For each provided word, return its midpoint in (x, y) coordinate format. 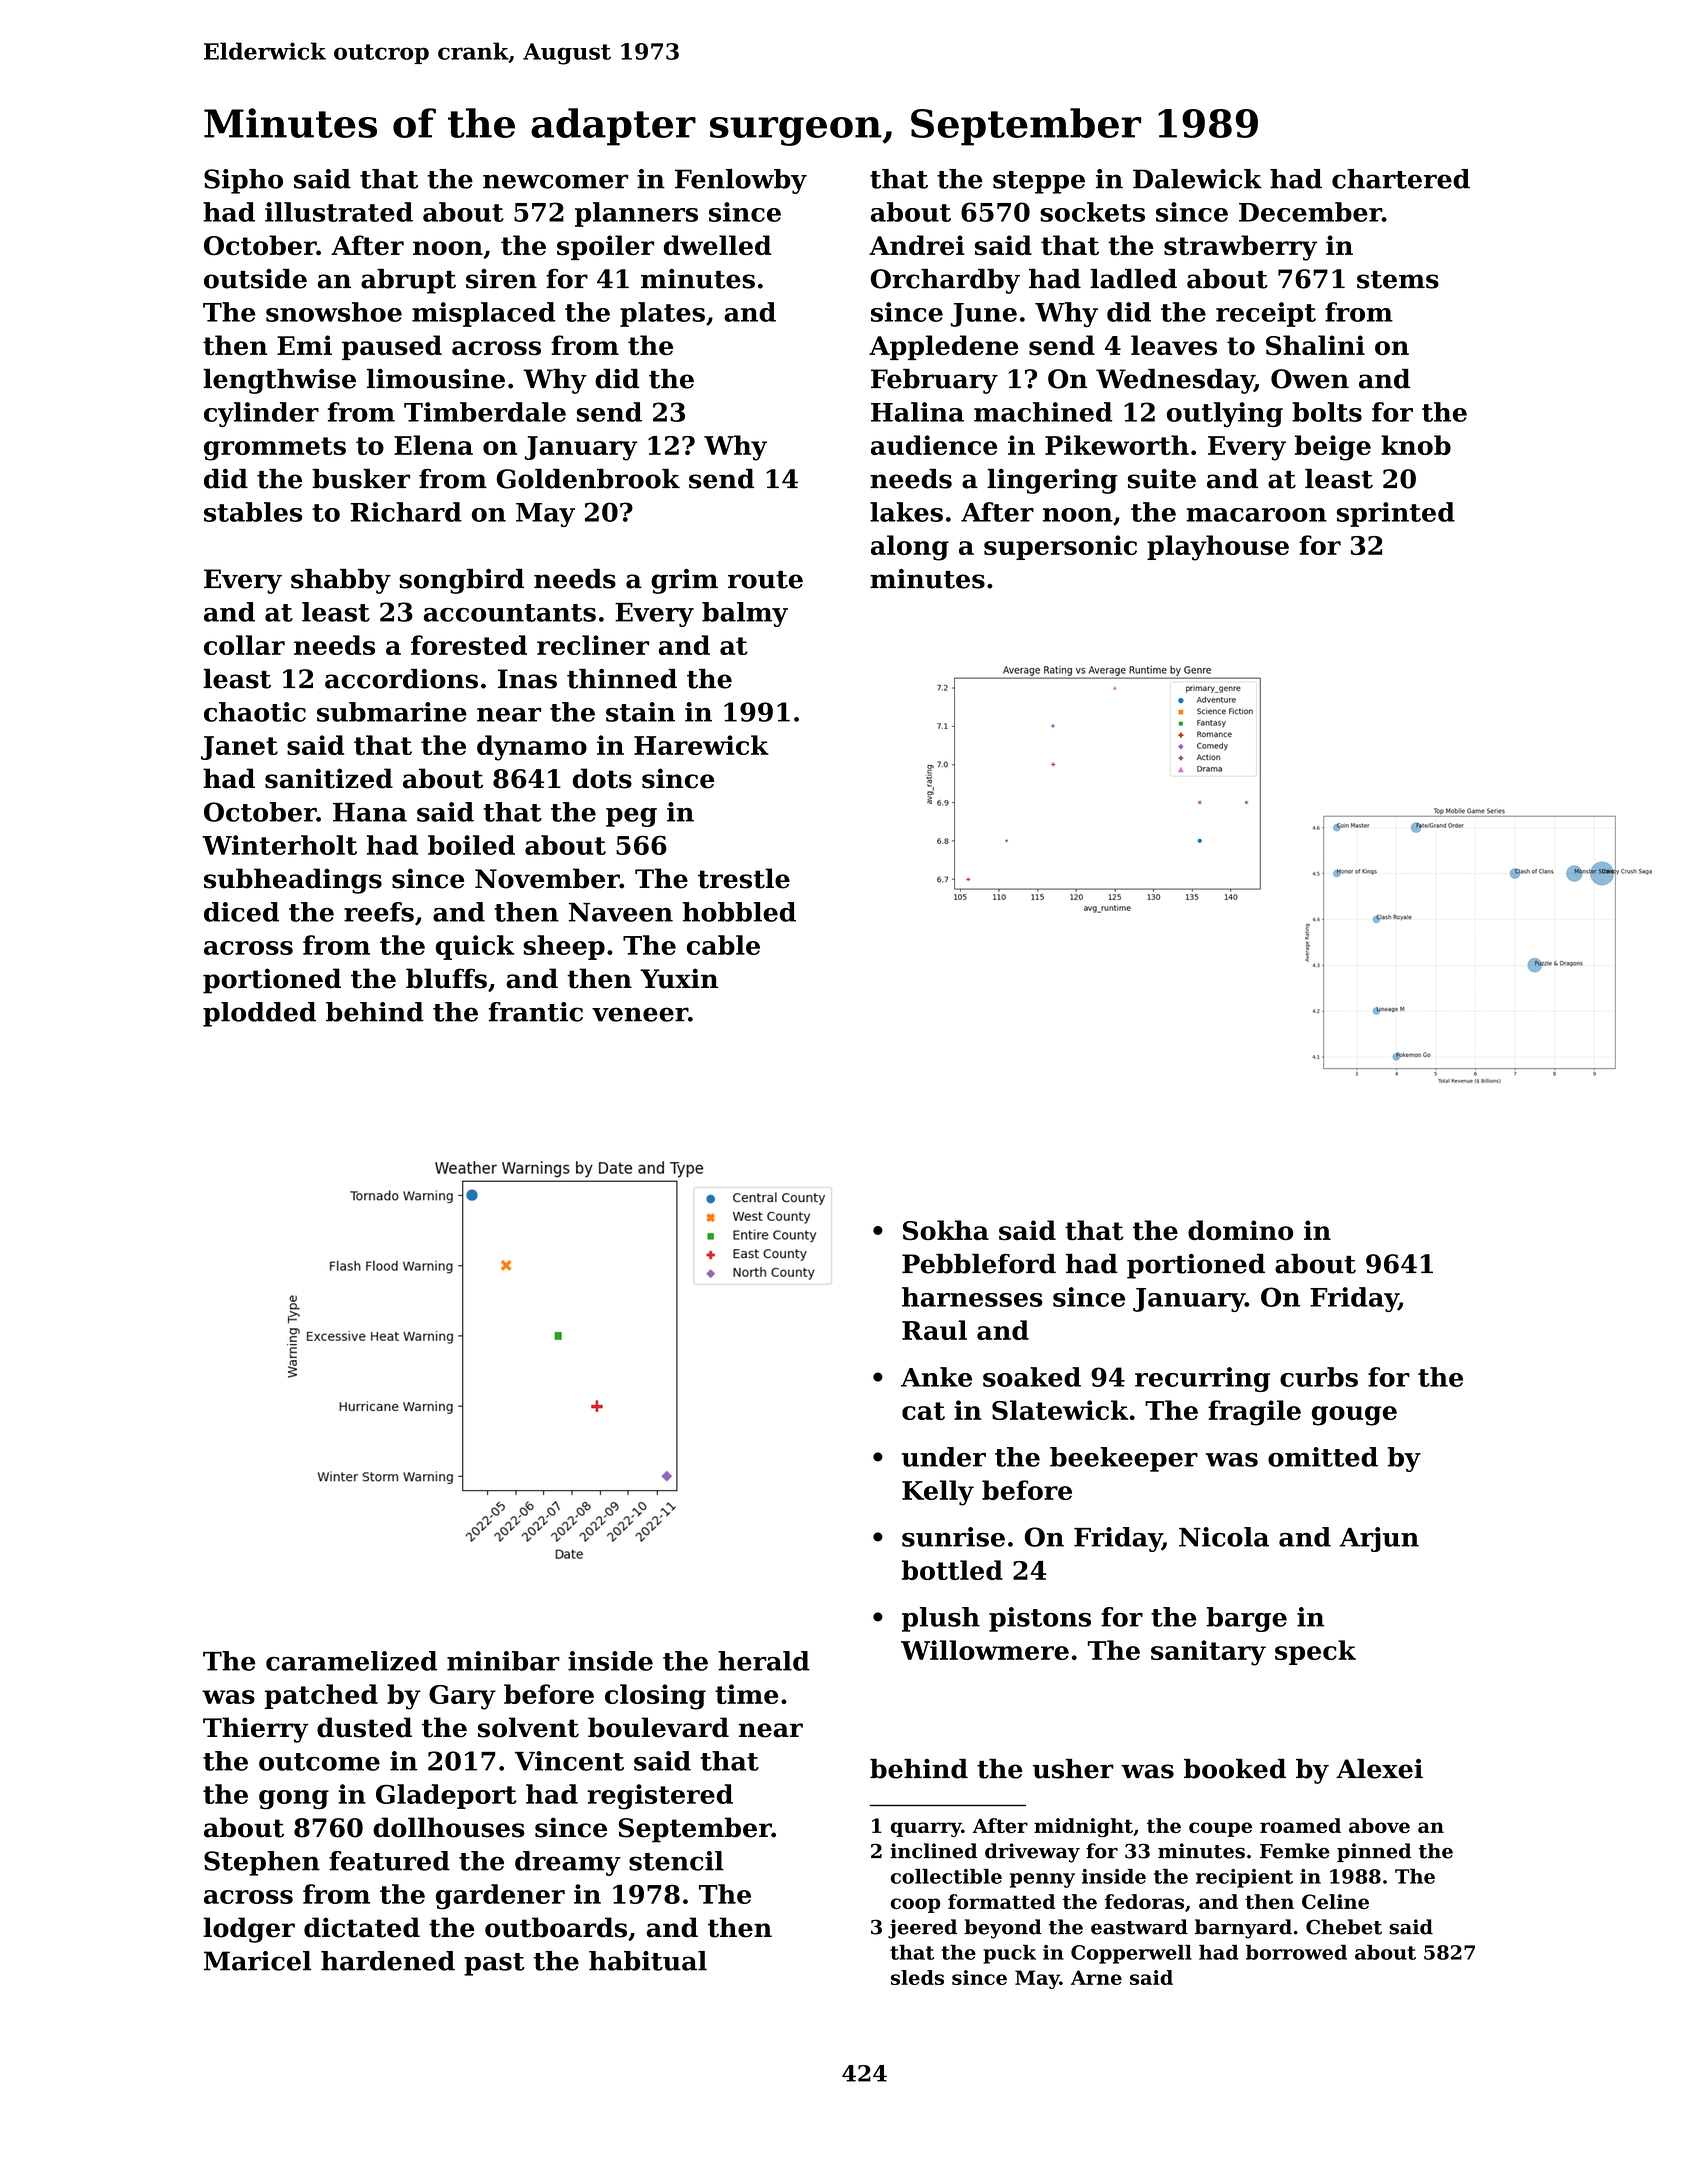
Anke (936, 1377)
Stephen (262, 1863)
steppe (1039, 182)
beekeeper (1124, 1459)
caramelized (351, 1661)
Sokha (946, 1230)
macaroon (1256, 515)
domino (1240, 1230)
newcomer (555, 181)
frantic (536, 1012)
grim (684, 581)
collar (244, 645)
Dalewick (1197, 179)
